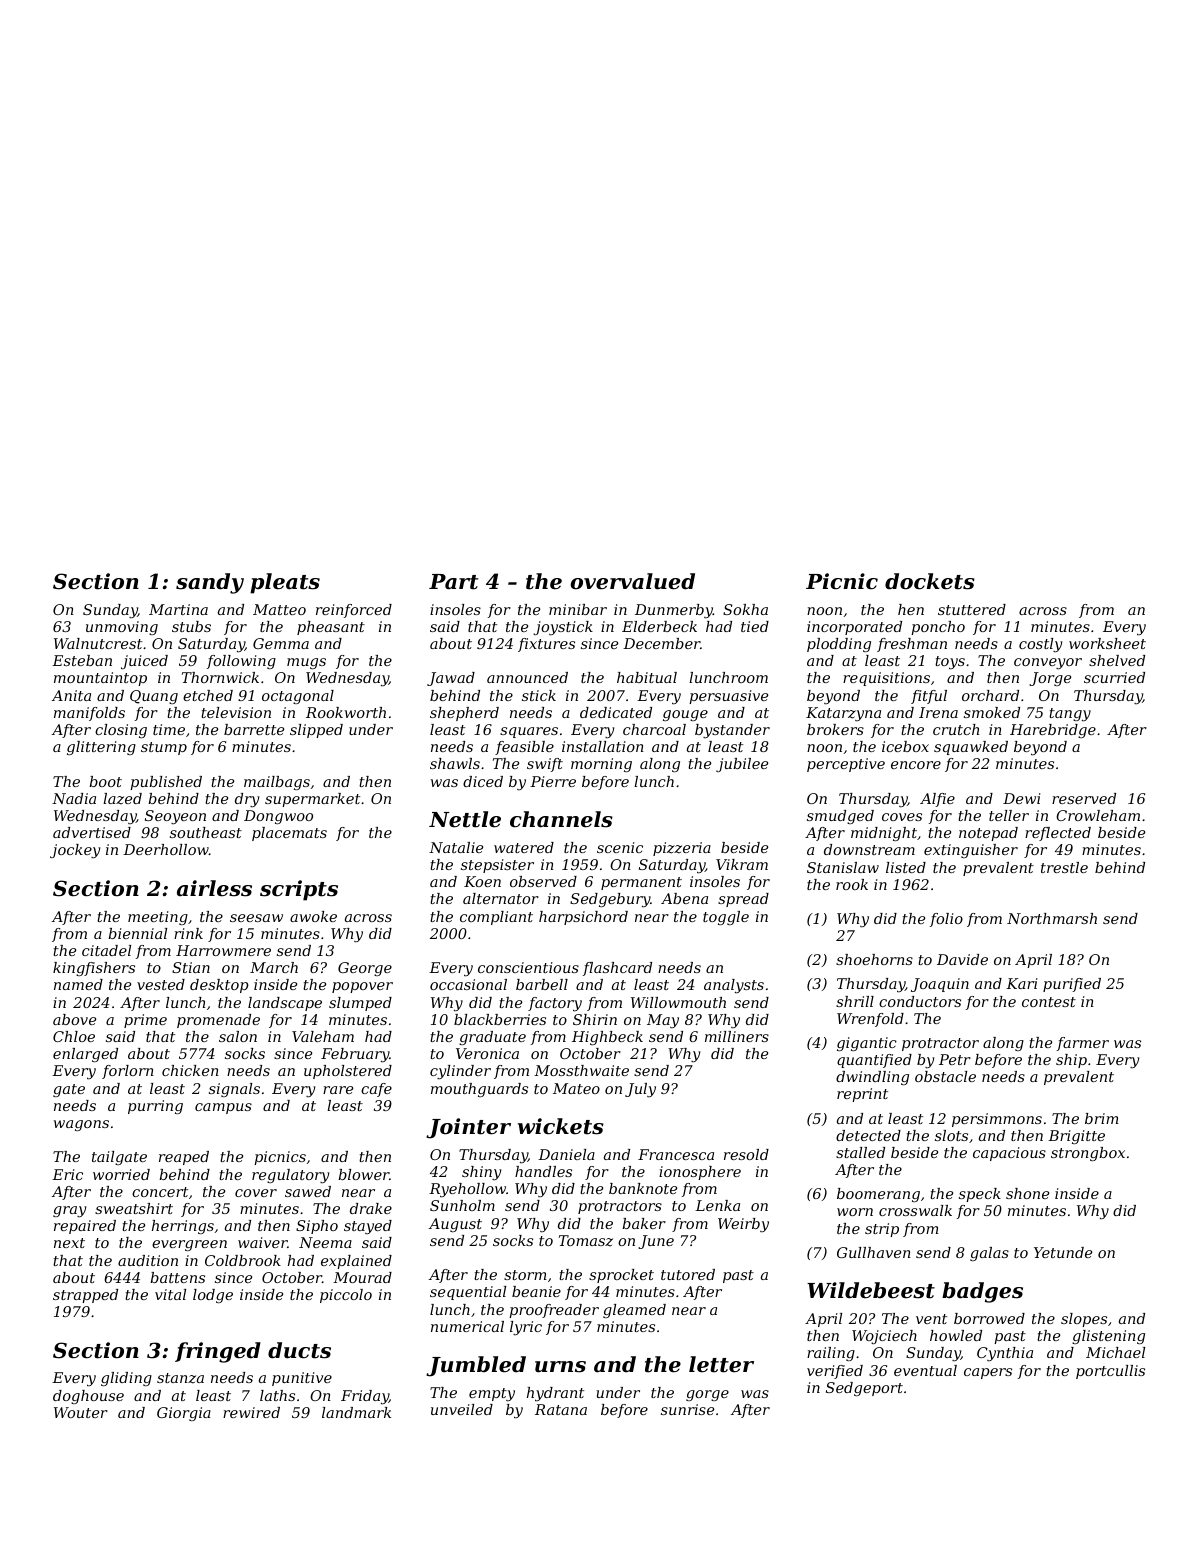  Describe the element at coordinates (687, 1409) in the screenshot. I see `sunrise` at that location.
